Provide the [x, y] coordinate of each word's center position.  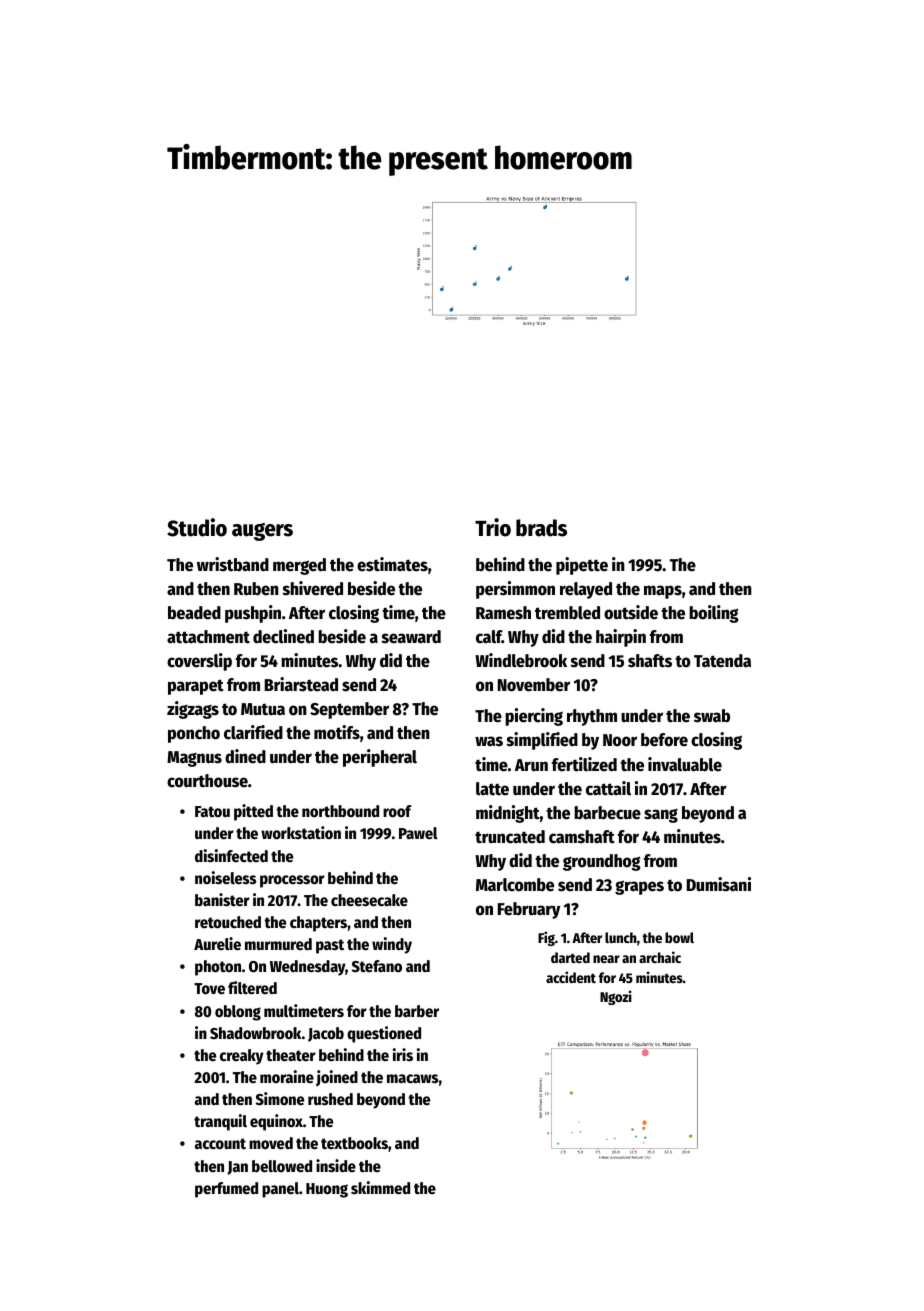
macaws [412, 1079]
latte [492, 789]
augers [262, 532]
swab [712, 716]
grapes [639, 887]
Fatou [212, 811]
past [330, 946]
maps [663, 592]
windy [392, 945]
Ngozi [616, 997]
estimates [392, 564]
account [220, 1144]
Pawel [418, 833]
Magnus [194, 759]
